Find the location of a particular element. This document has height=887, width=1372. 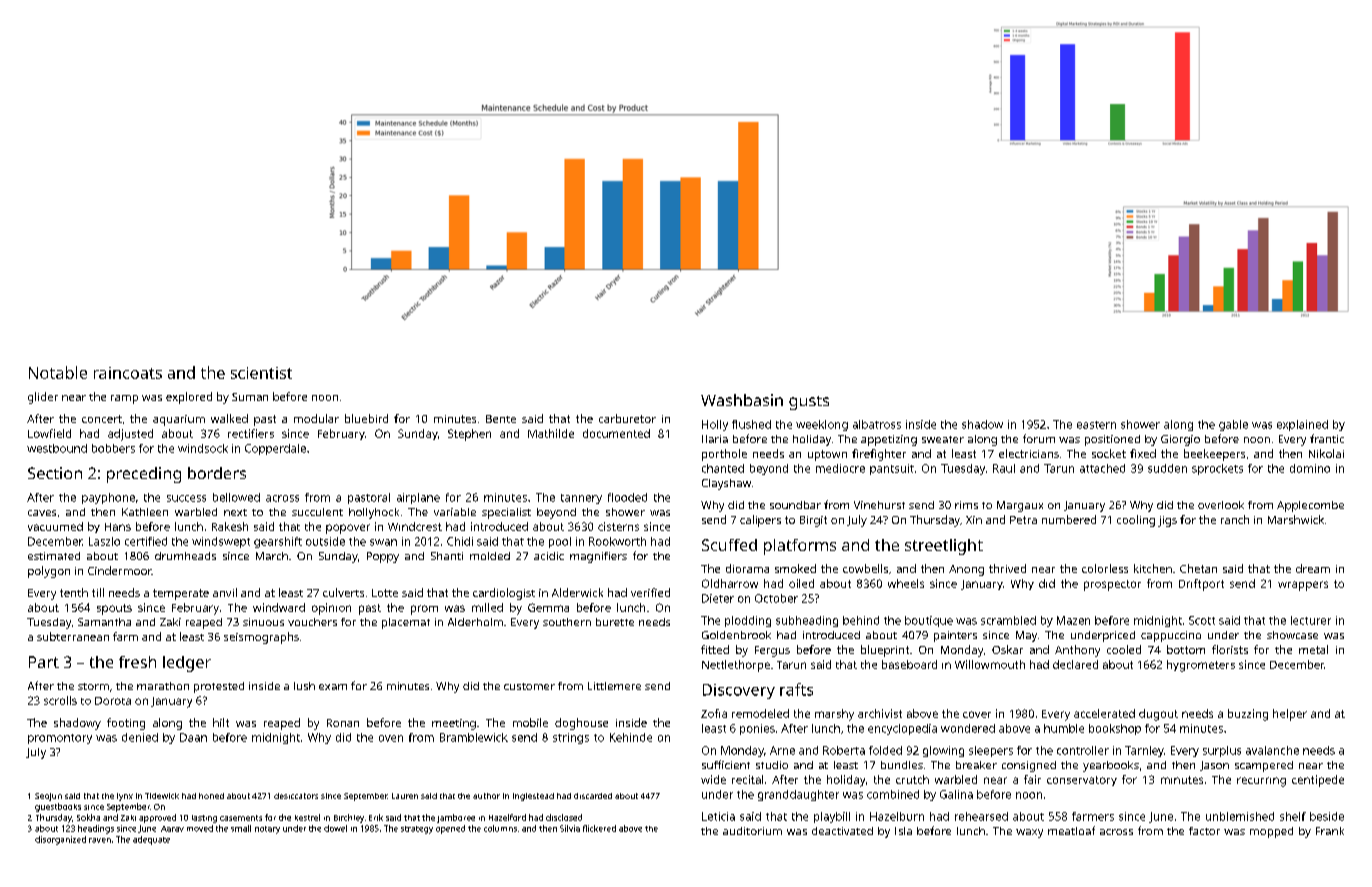

explained is located at coordinates (1302, 425).
